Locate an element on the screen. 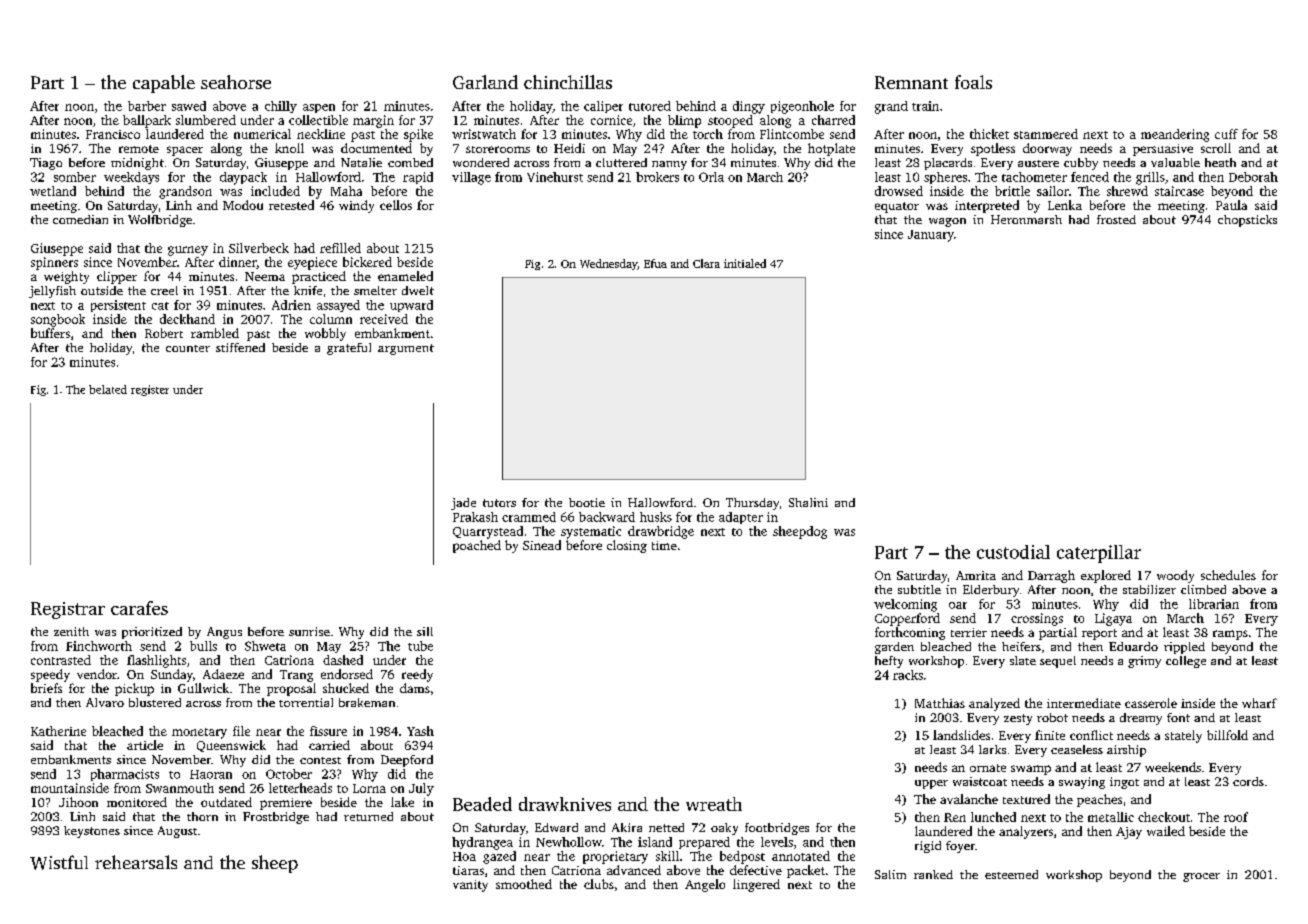 This screenshot has width=1308, height=924. hydrangea is located at coordinates (482, 843).
